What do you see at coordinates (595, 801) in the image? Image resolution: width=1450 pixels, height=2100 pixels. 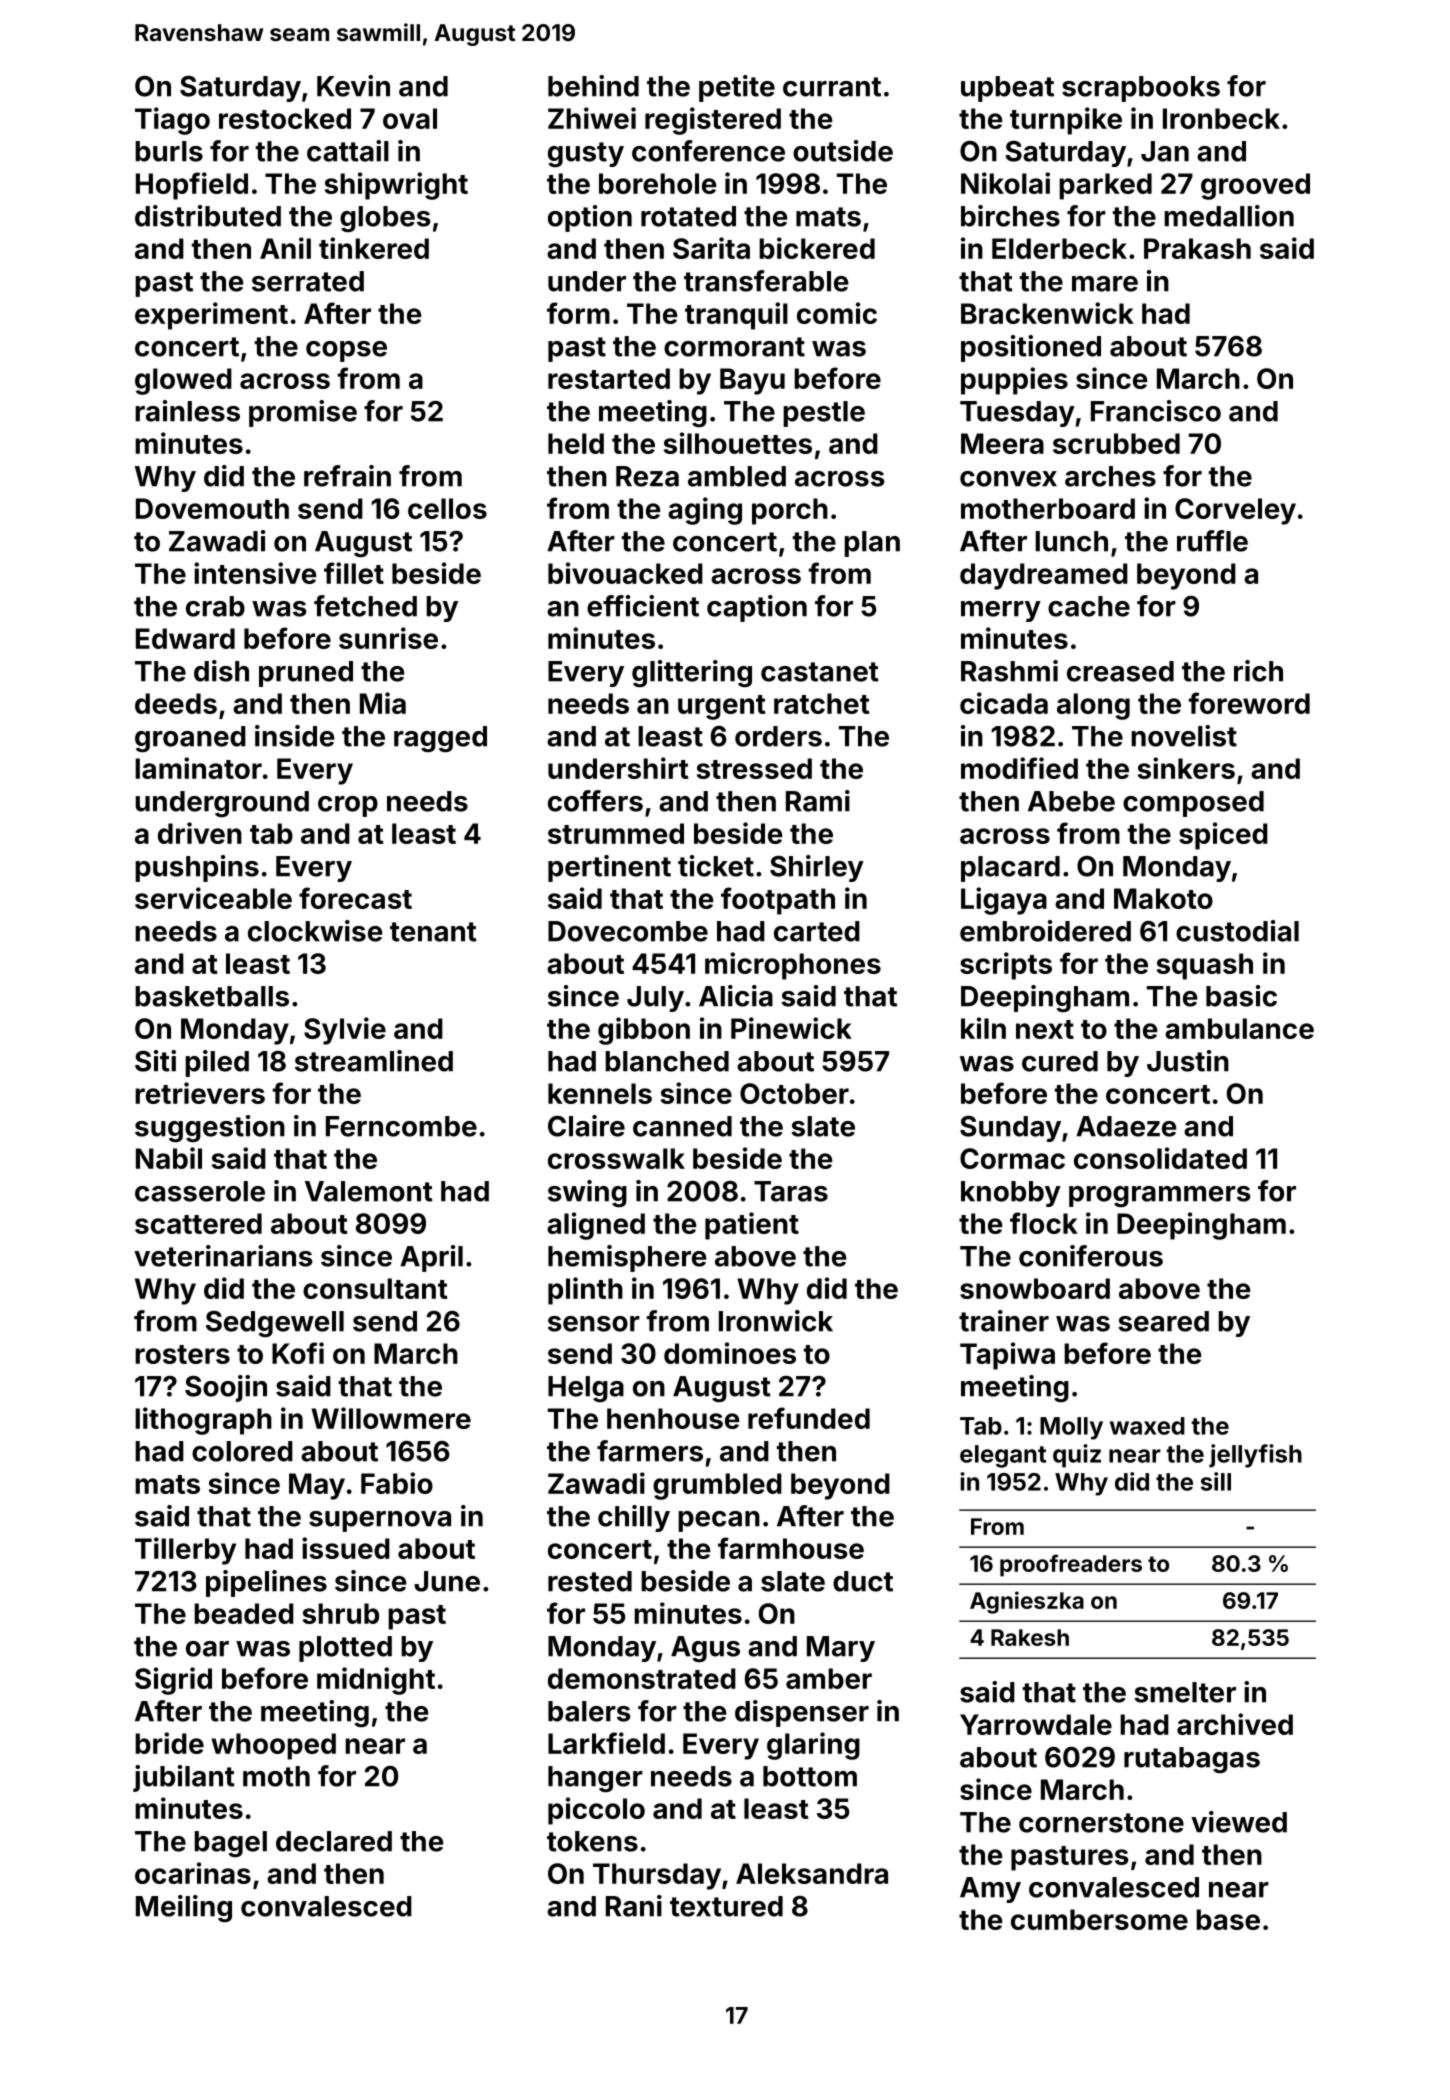 I see `coffers` at bounding box center [595, 801].
